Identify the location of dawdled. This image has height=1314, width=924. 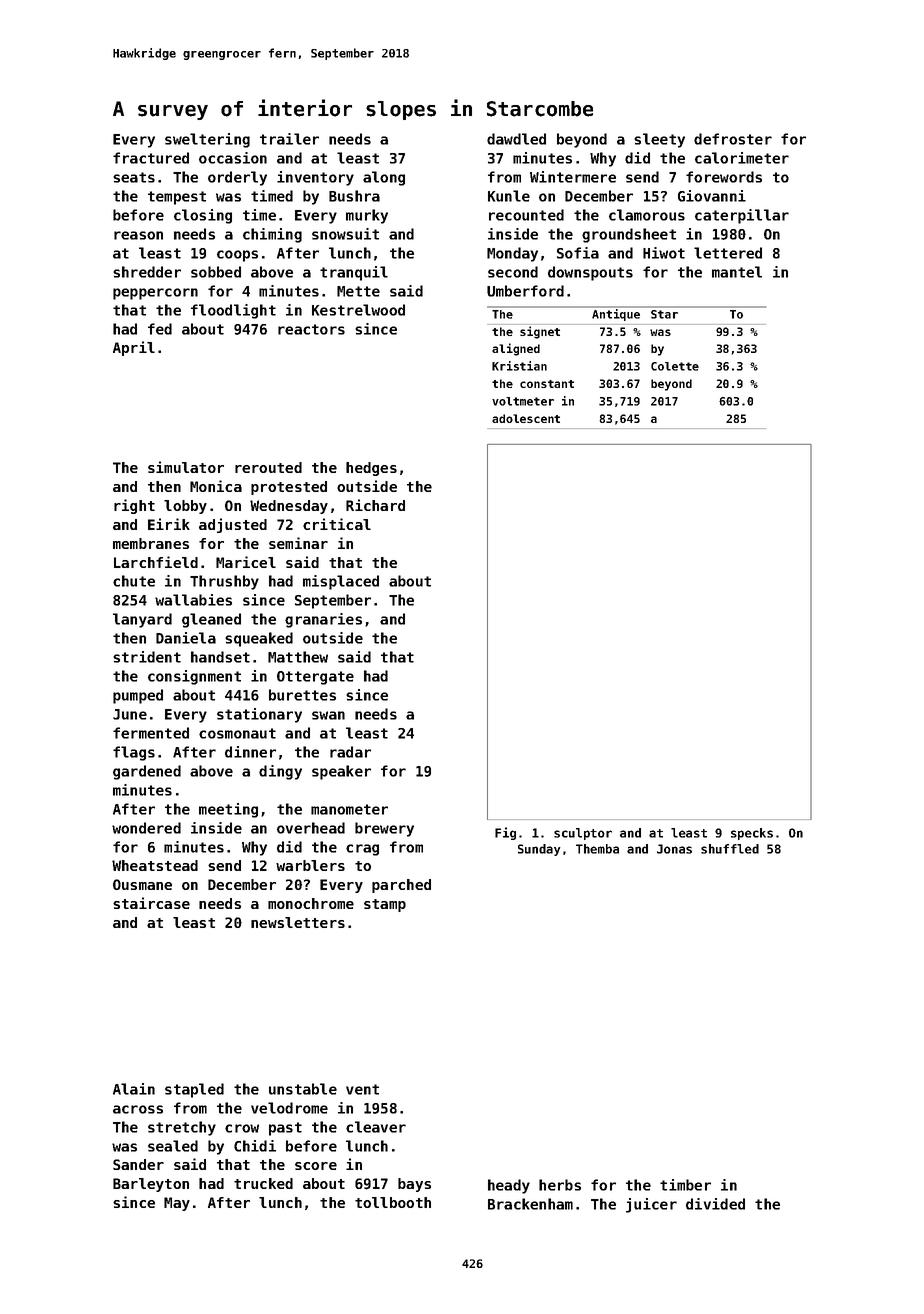
(516, 139).
